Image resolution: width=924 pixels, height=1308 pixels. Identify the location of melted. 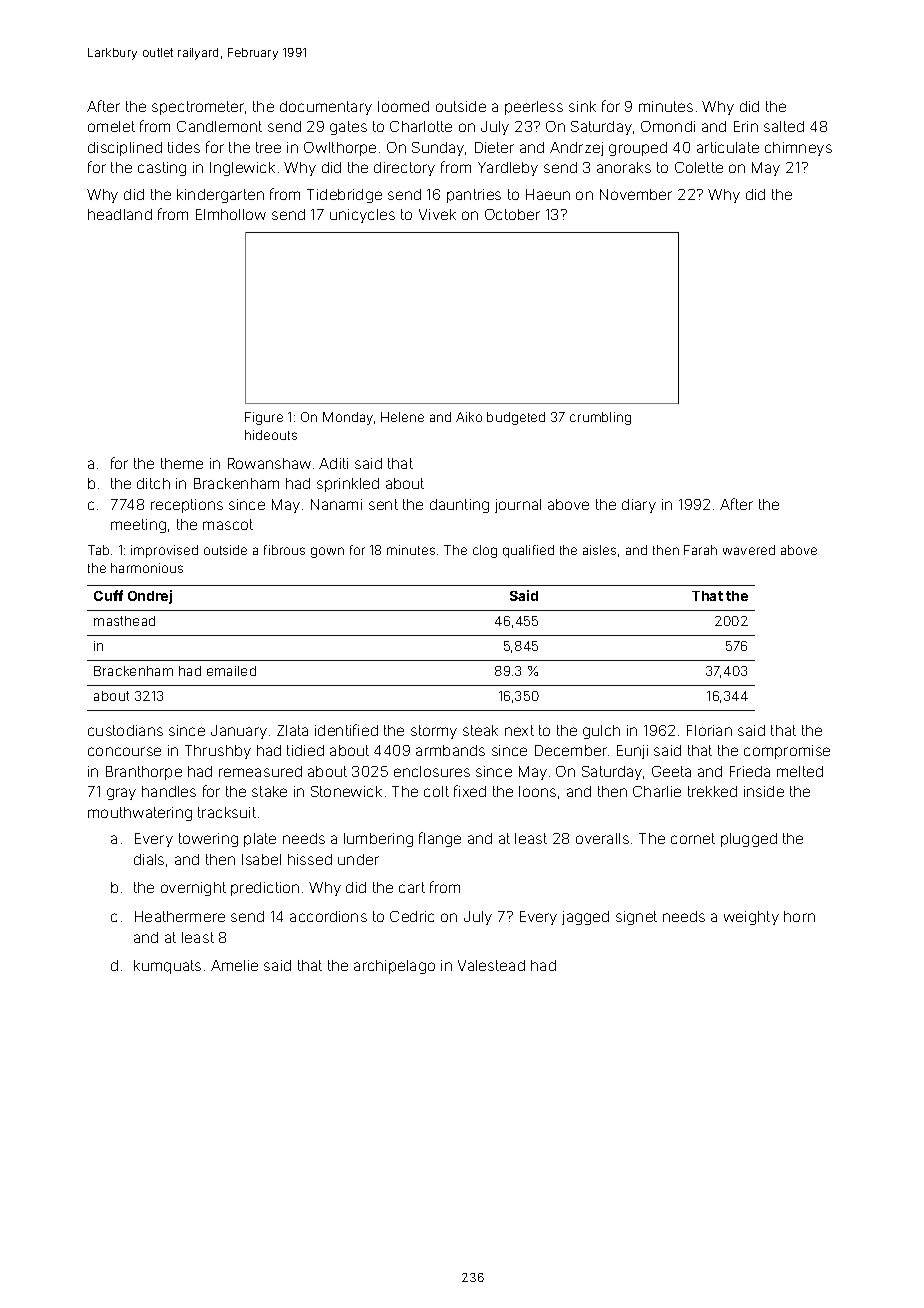
(800, 771).
